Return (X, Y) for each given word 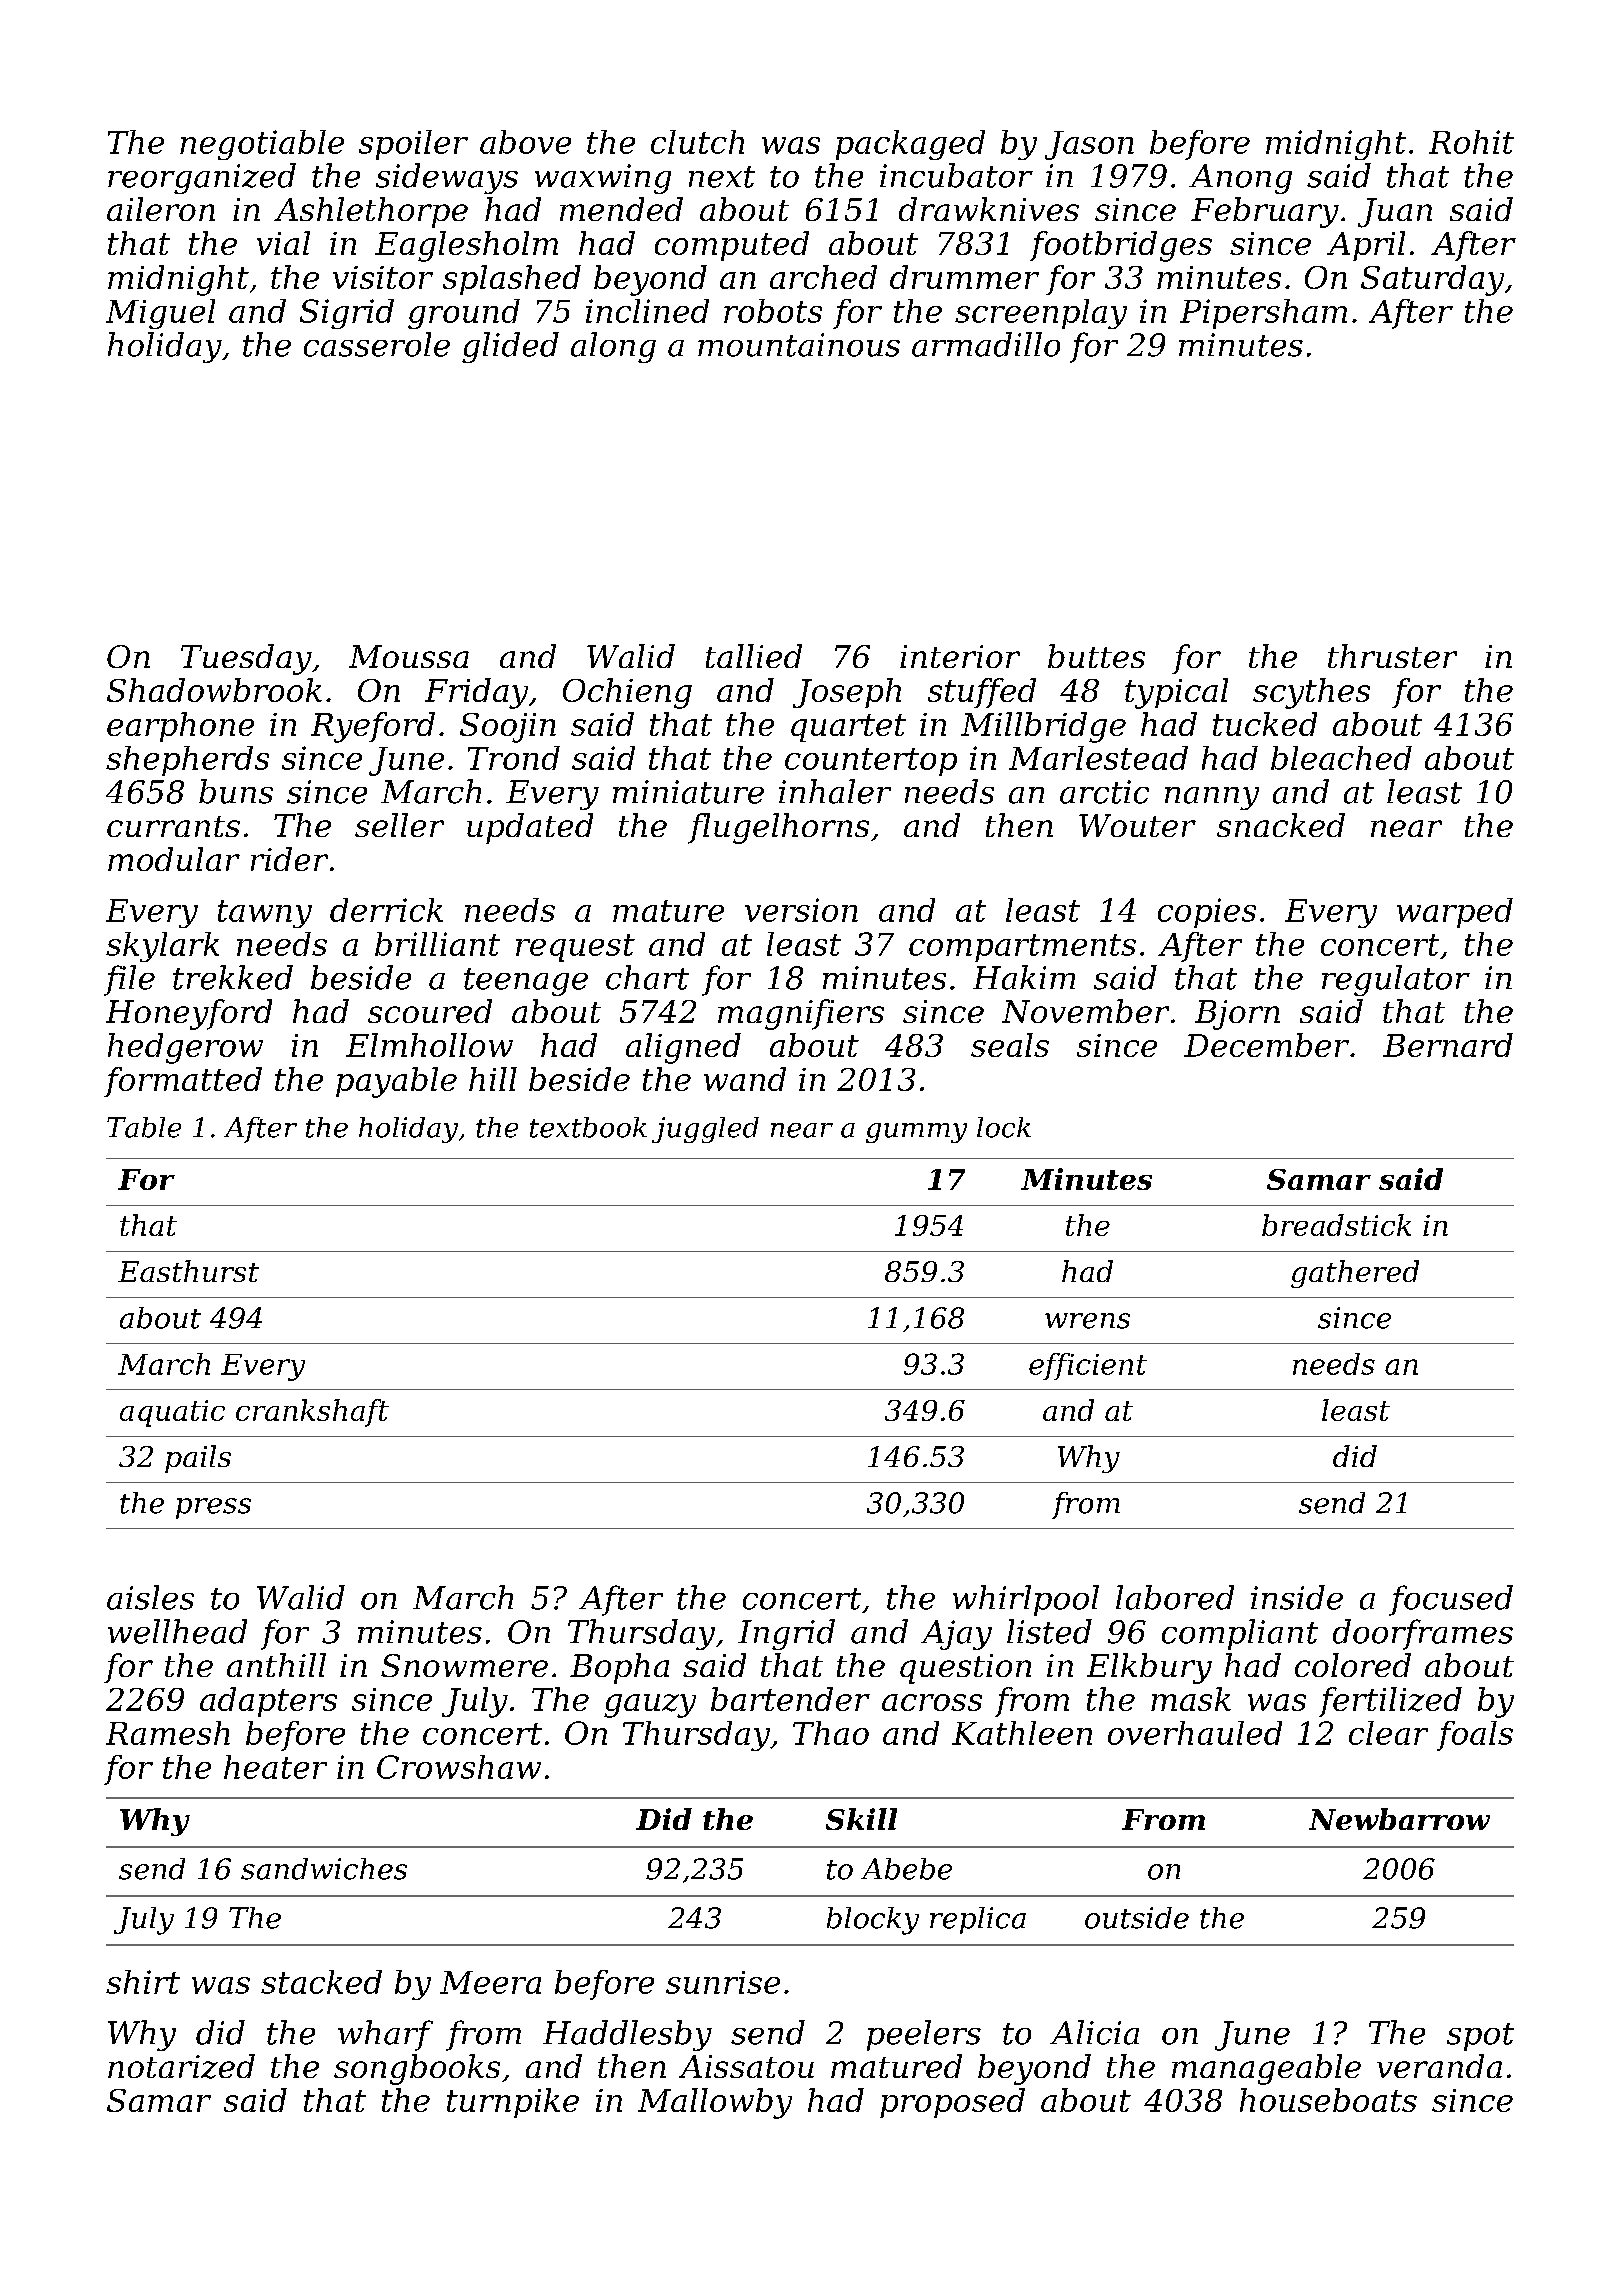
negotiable (262, 145)
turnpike (513, 2103)
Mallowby (715, 2103)
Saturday (1432, 280)
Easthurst (188, 1271)
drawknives (989, 209)
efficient (1088, 1366)
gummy (916, 1133)
